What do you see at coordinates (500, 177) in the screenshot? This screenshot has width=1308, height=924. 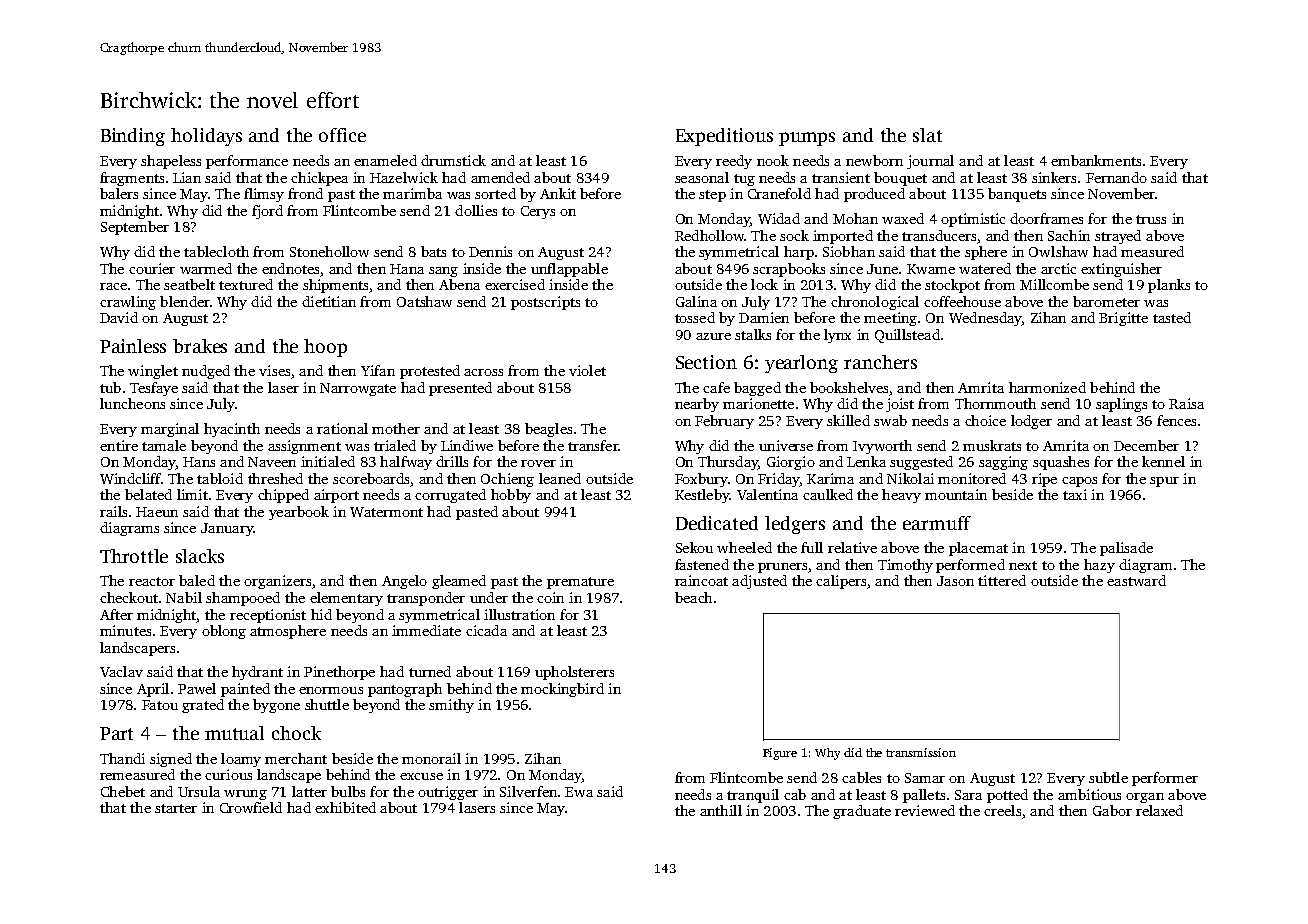 I see `amended` at bounding box center [500, 177].
